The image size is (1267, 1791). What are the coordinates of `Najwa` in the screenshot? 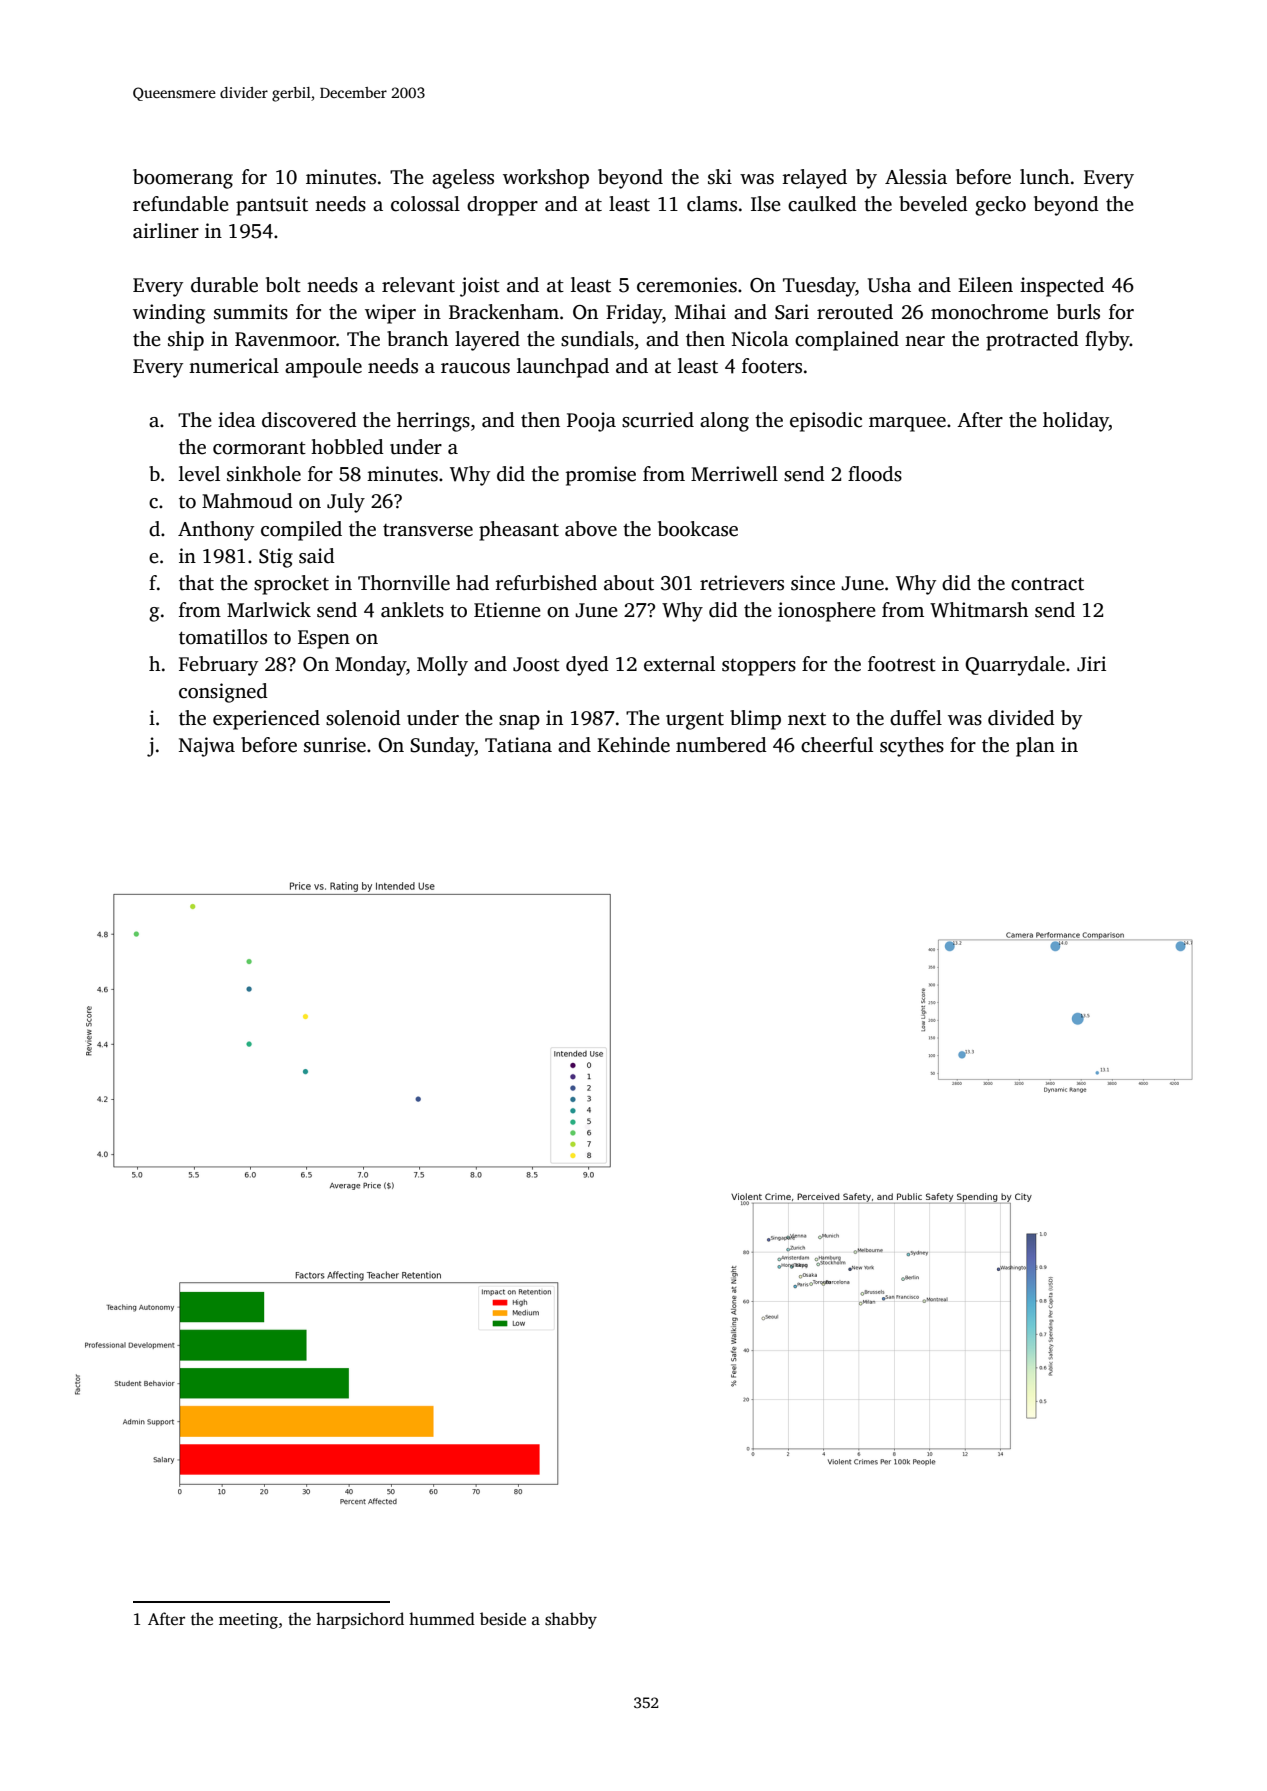 It's located at (207, 747).
